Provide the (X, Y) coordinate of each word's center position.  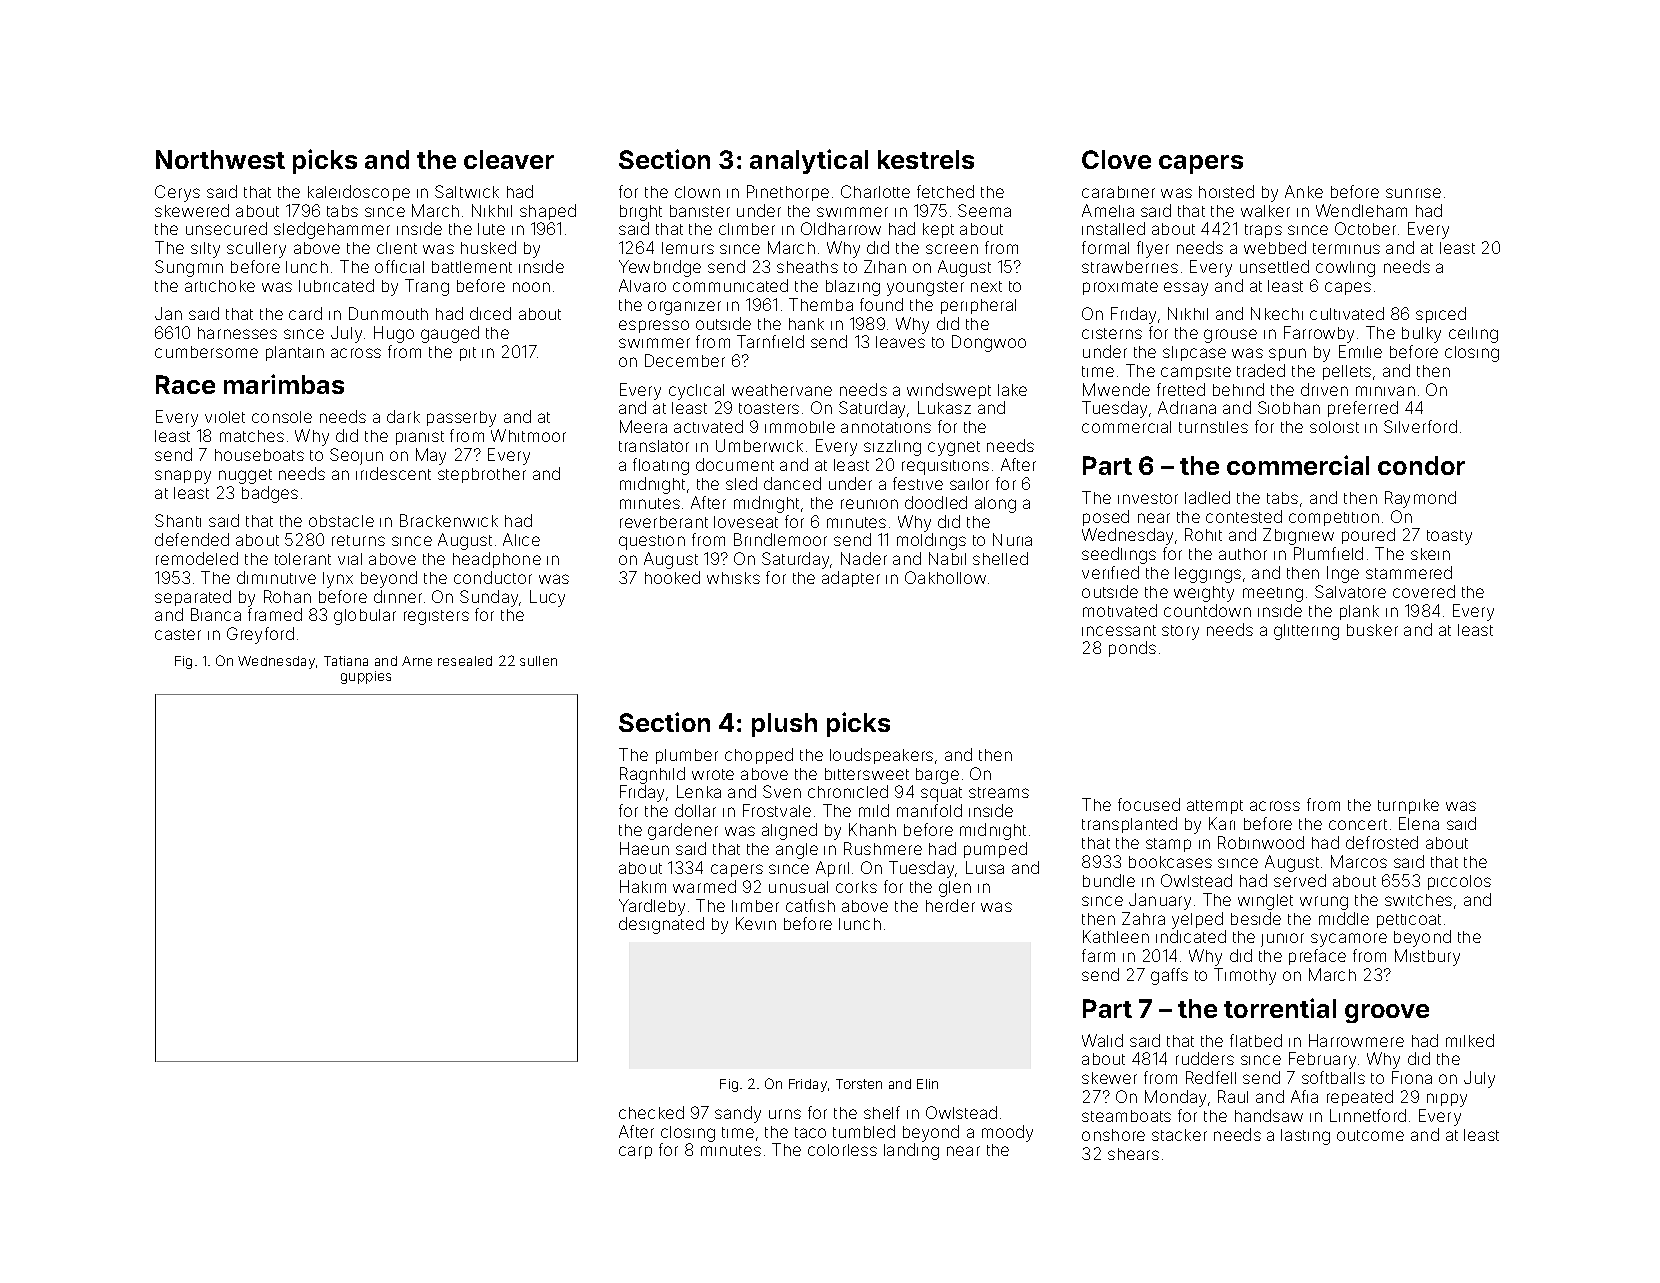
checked (651, 1112)
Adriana (1187, 407)
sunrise (1413, 193)
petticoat (1409, 921)
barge (937, 776)
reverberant (664, 522)
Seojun (356, 456)
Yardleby (652, 907)
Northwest (220, 159)
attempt (1215, 807)
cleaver (509, 159)
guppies (366, 677)
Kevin (756, 923)
